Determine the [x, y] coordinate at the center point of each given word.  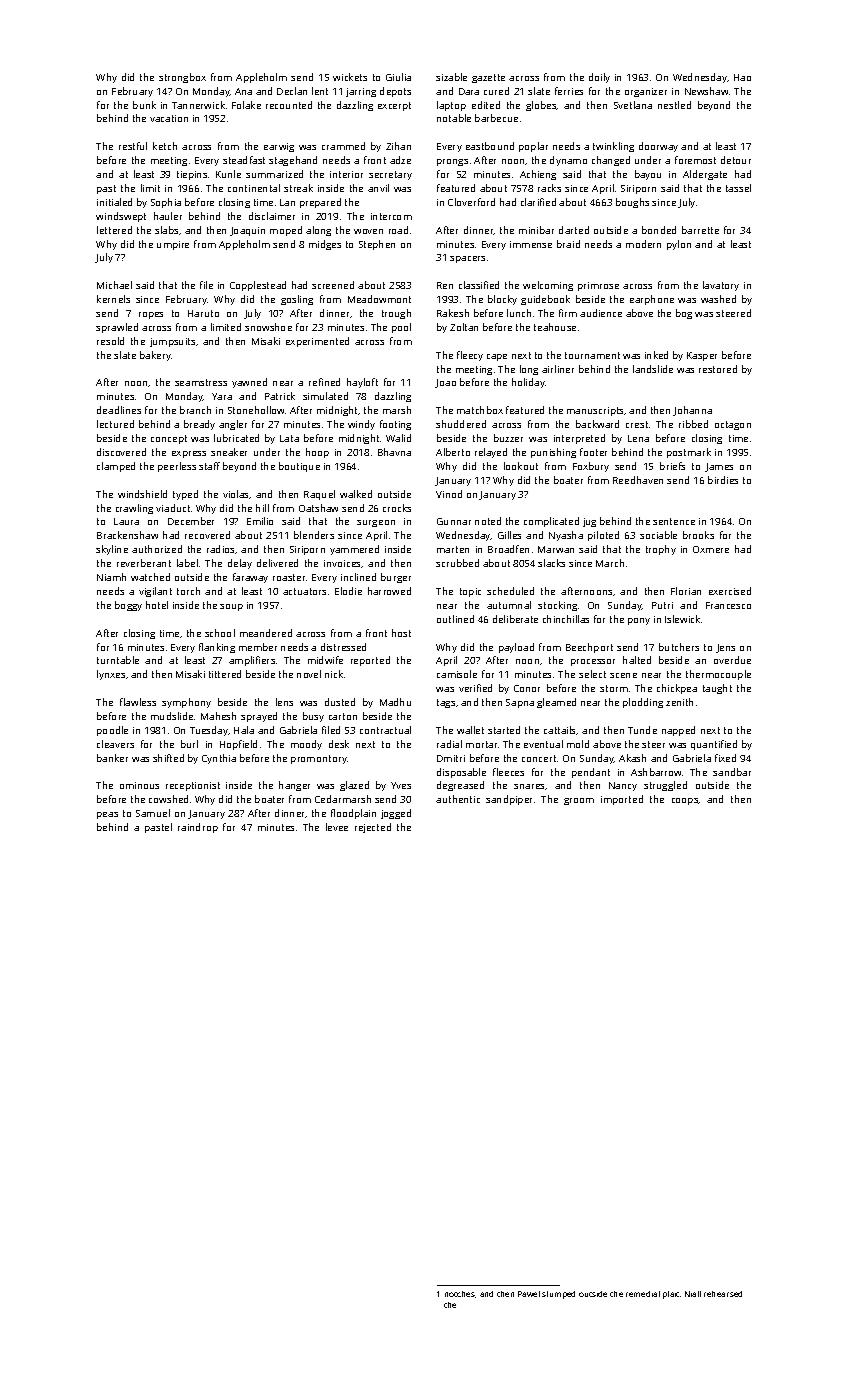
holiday [528, 383]
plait [671, 1295]
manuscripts [596, 411]
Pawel [529, 1294]
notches [460, 1294]
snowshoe [268, 327]
